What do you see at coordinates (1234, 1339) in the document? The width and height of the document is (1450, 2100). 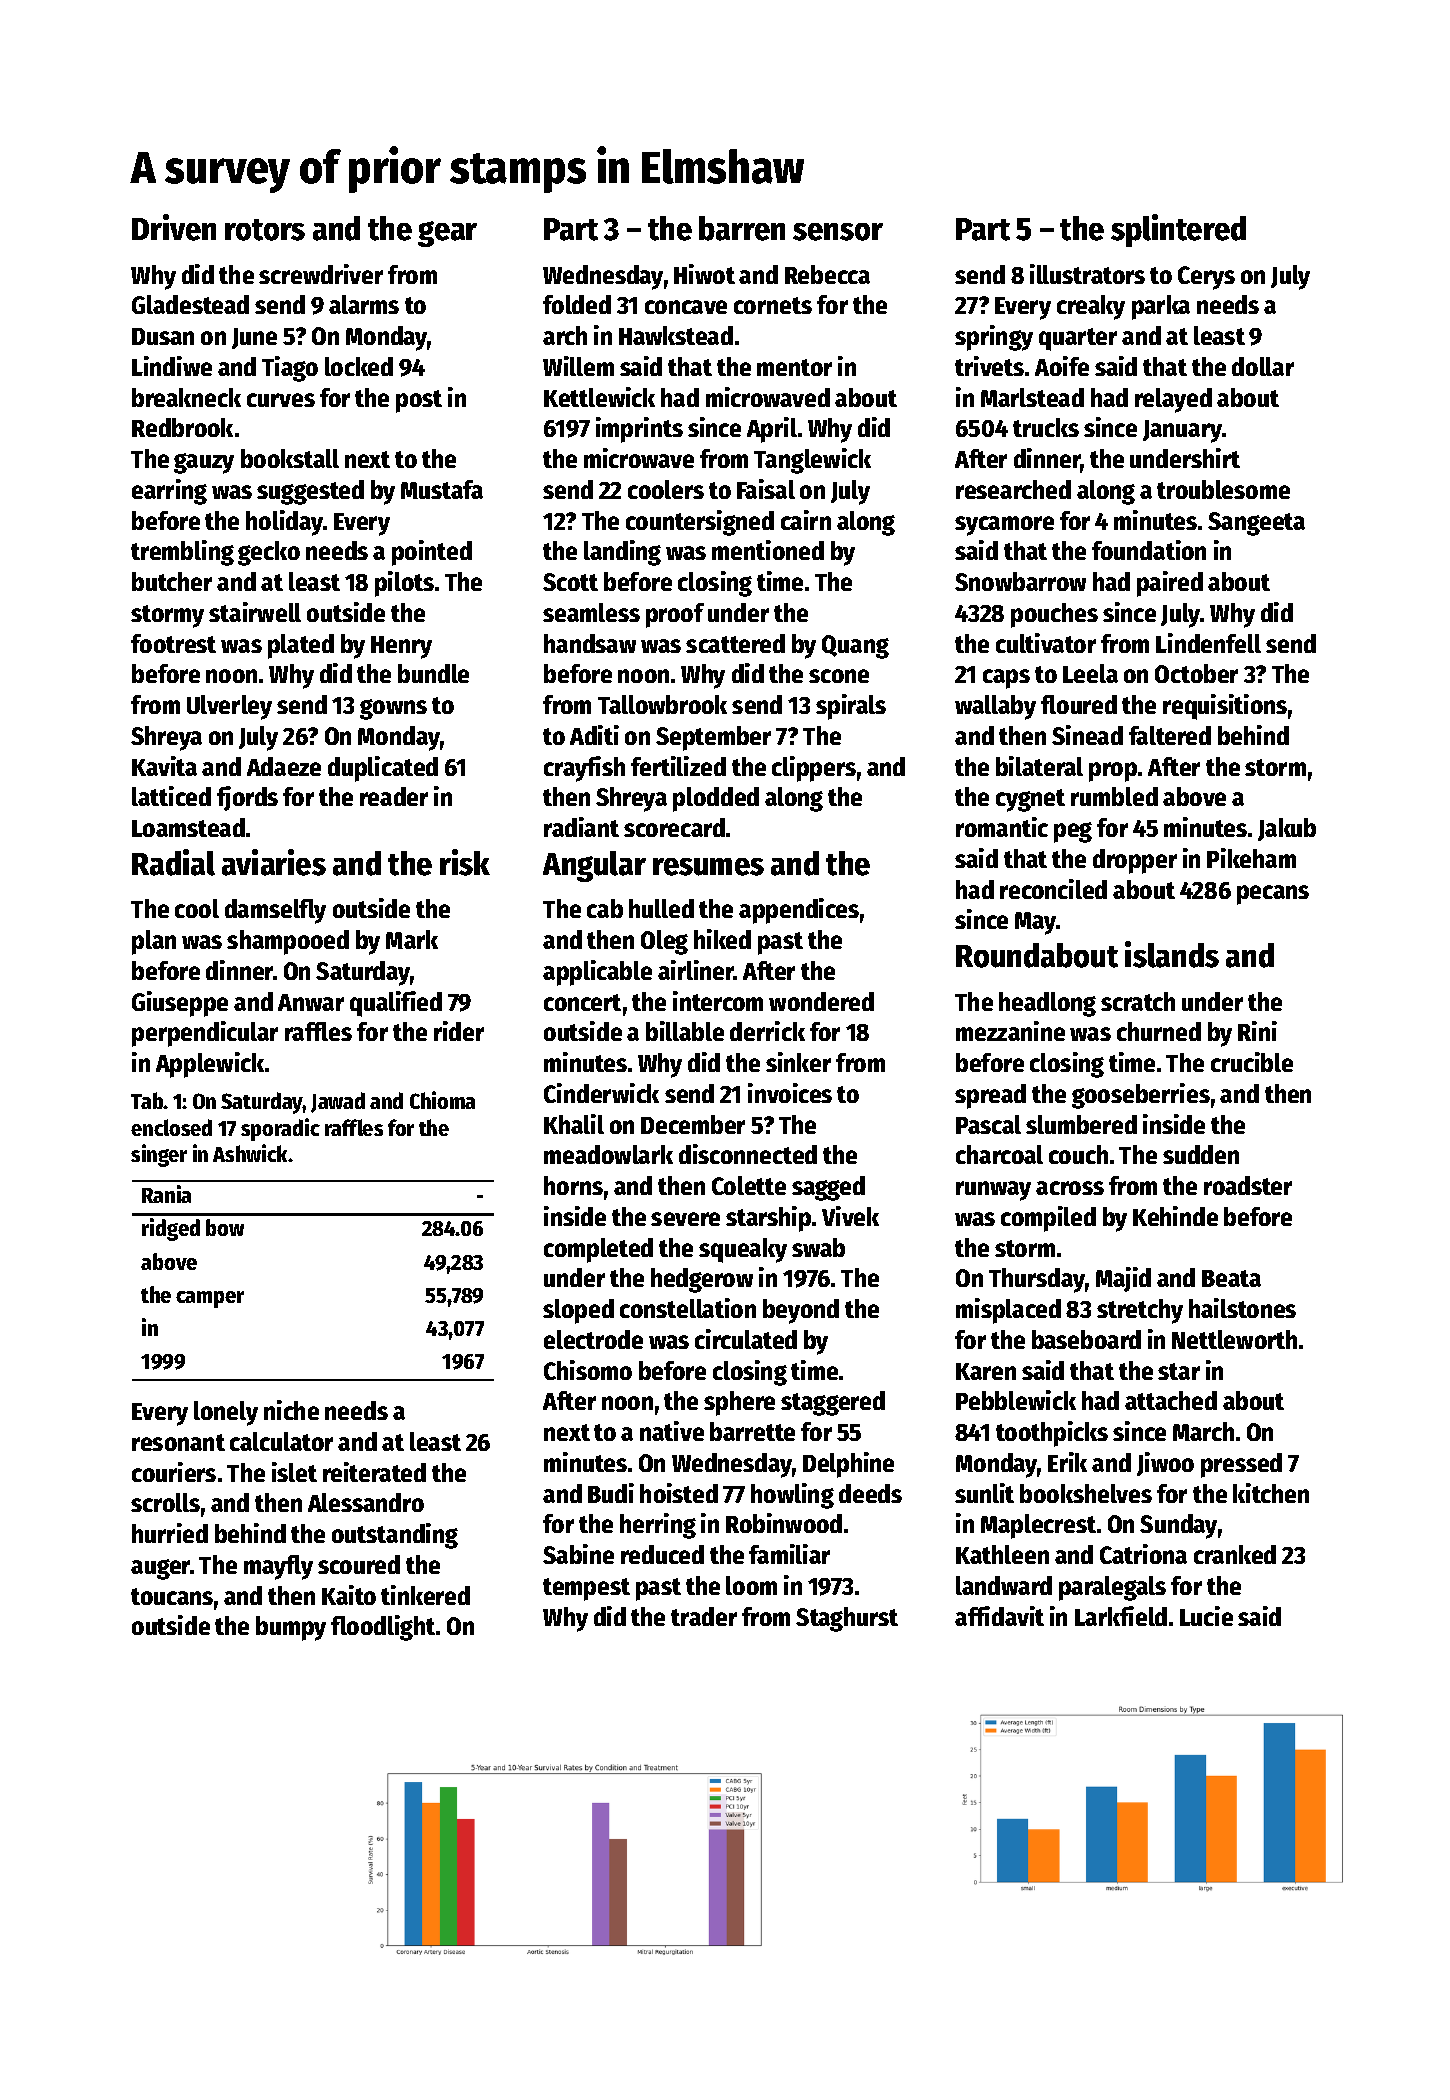 I see `Nettleworth` at bounding box center [1234, 1339].
